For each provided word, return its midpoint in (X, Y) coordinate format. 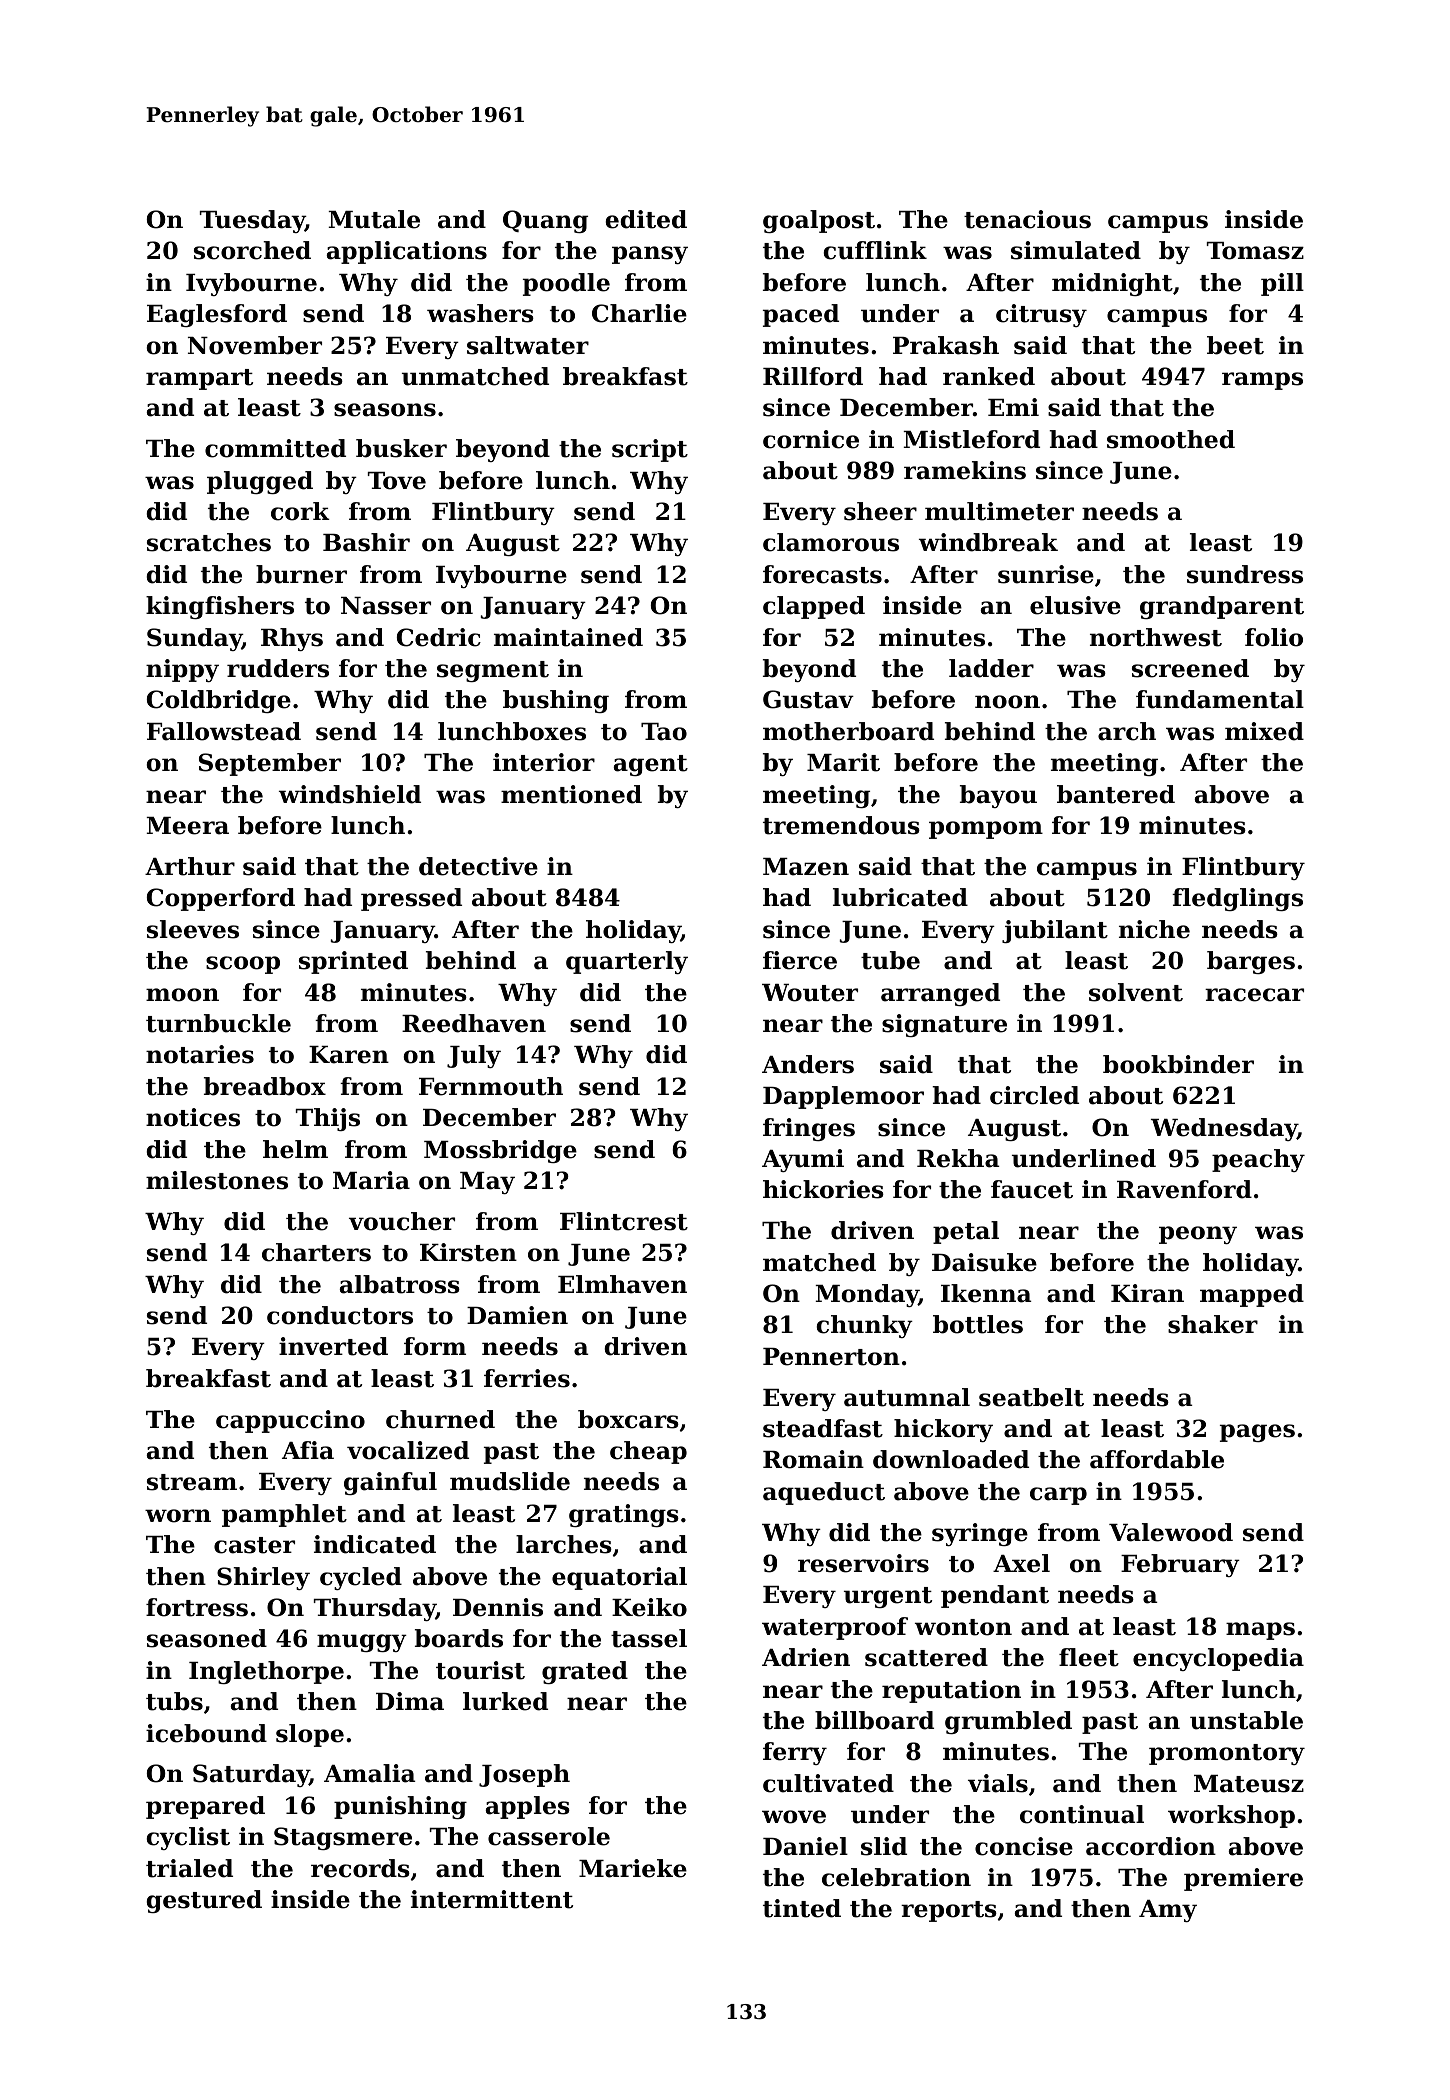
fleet (1089, 1657)
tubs (174, 1701)
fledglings (1237, 899)
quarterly (627, 962)
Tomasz (1255, 251)
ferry (795, 1753)
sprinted (353, 962)
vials (998, 1783)
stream (192, 1482)
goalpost (819, 221)
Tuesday (252, 221)
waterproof (835, 1628)
